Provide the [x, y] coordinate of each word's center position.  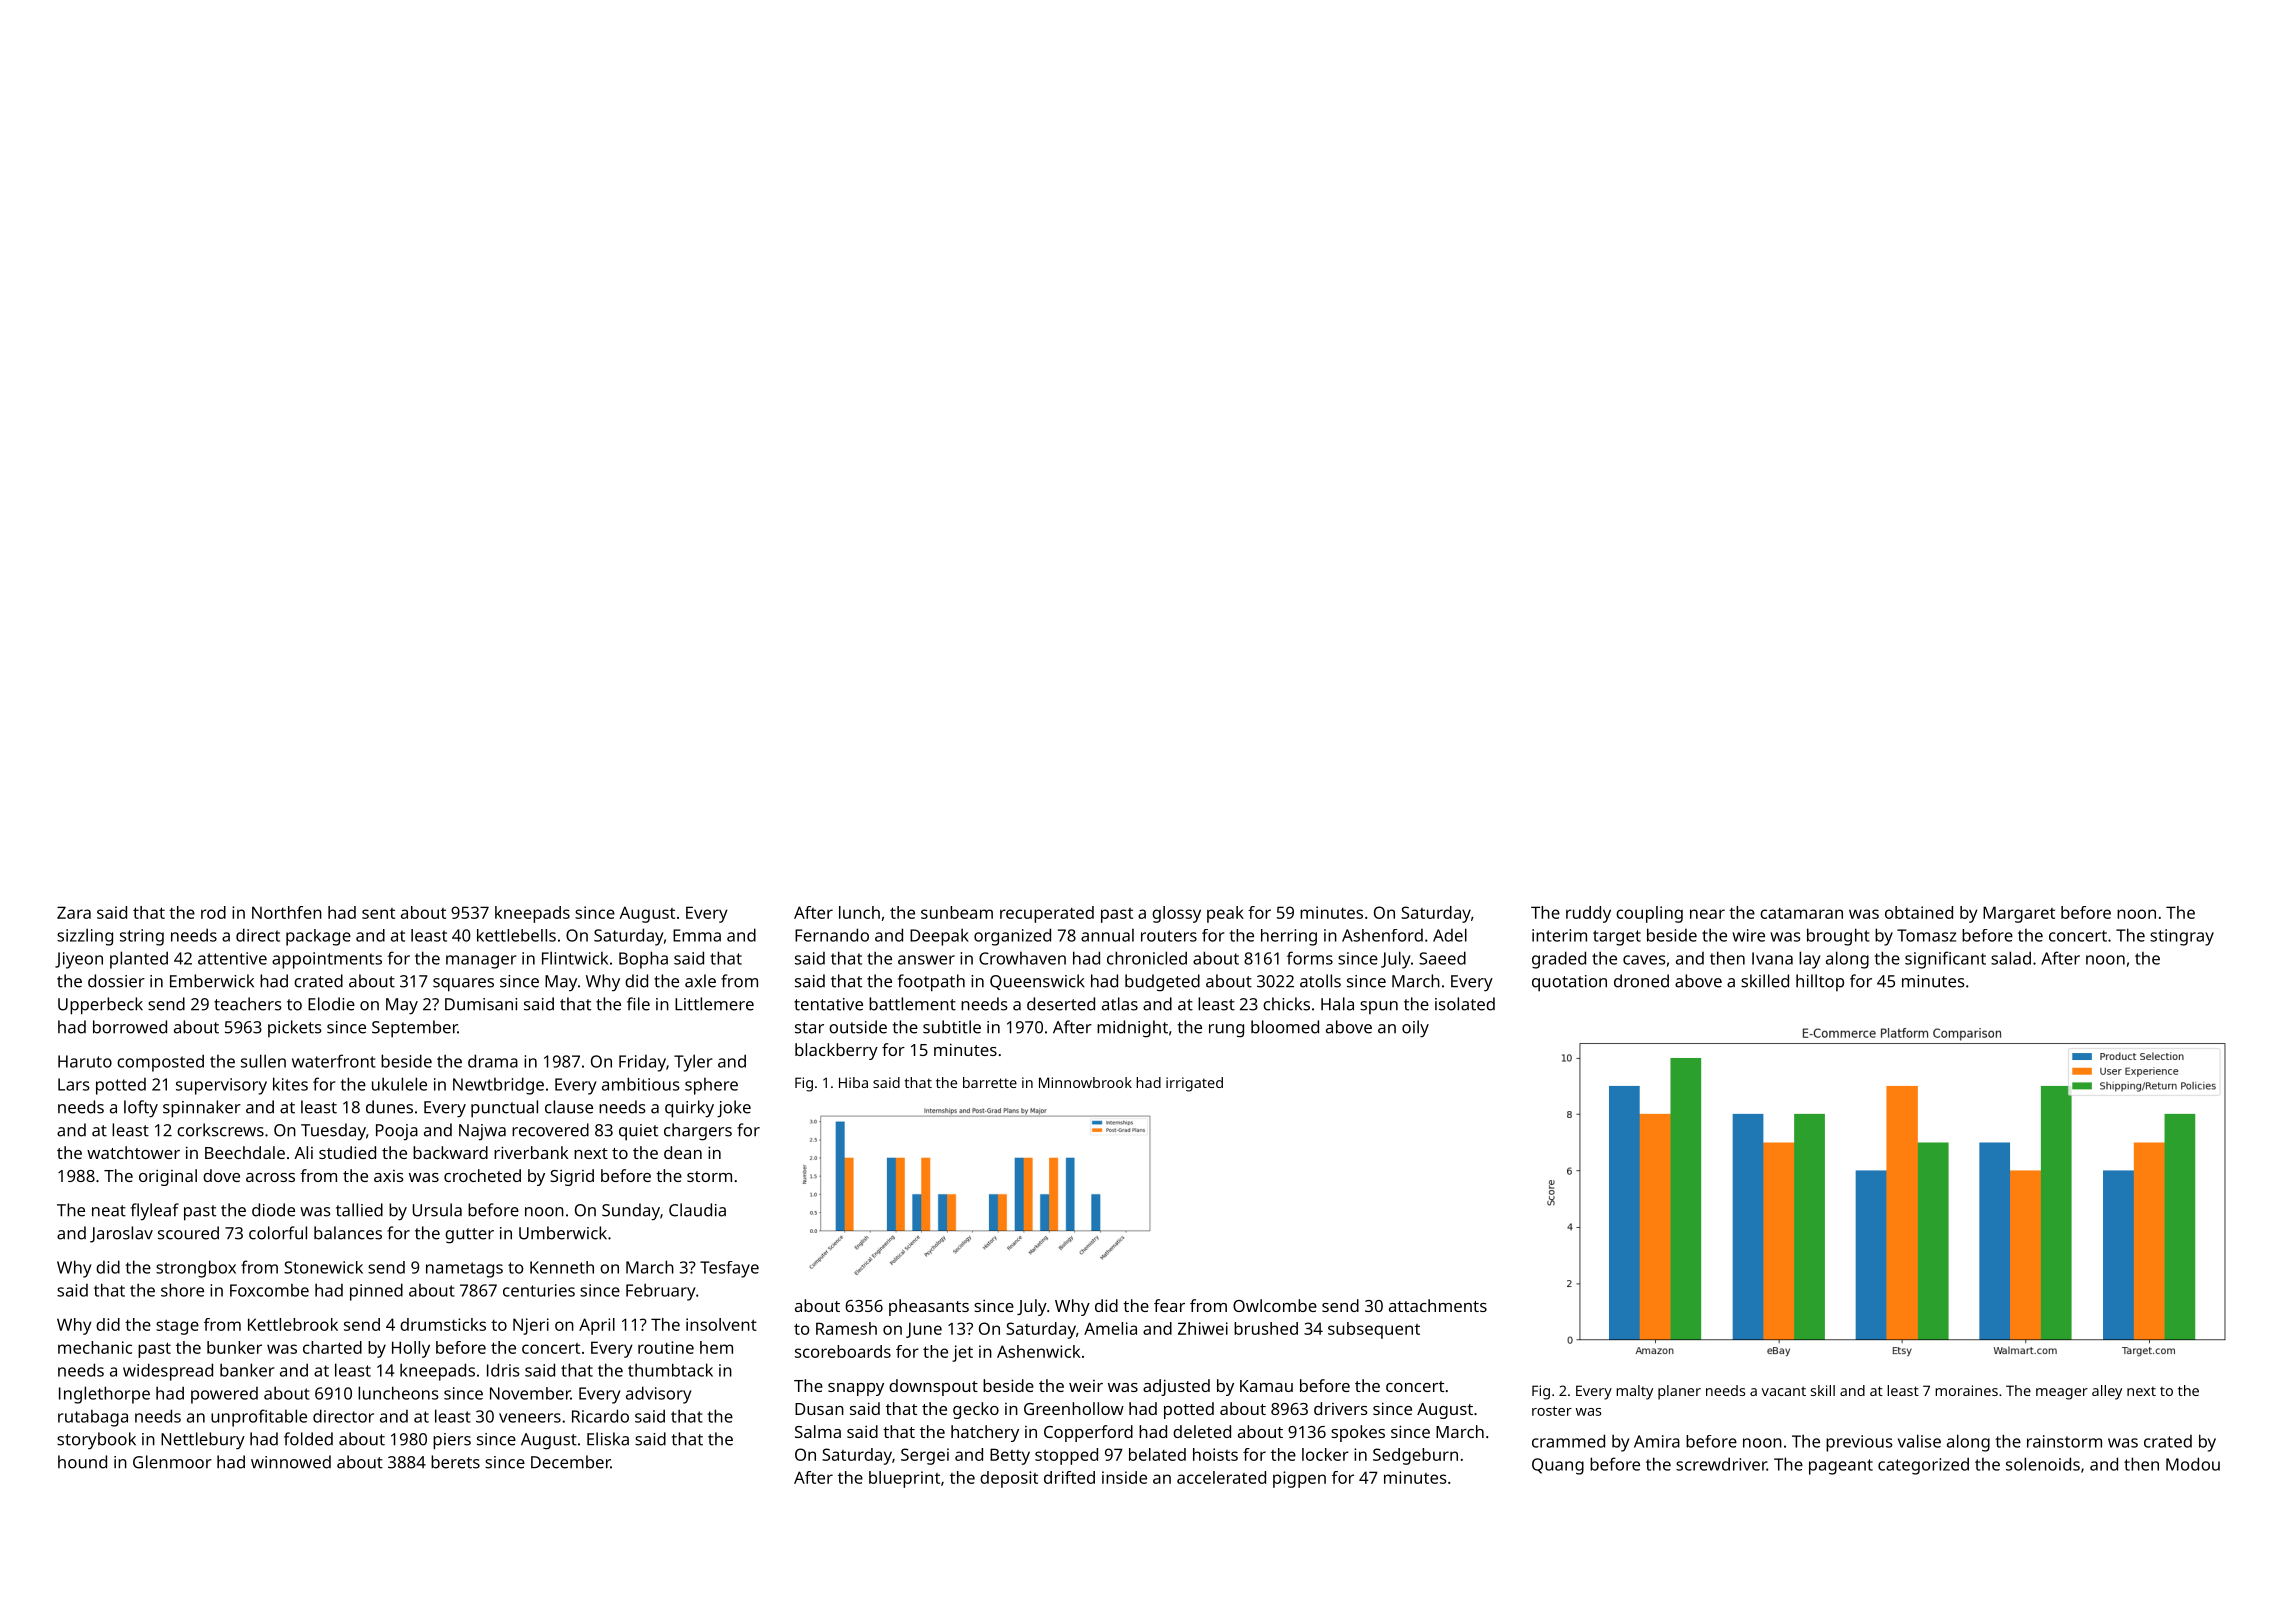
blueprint [904, 1479]
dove [221, 1175]
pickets [295, 1028]
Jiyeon [79, 960]
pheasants [929, 1307]
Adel [1450, 935]
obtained [1919, 912]
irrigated [1194, 1084]
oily [1415, 1029]
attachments [1438, 1305]
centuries [539, 1290]
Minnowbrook [1085, 1082]
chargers [698, 1132]
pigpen [1299, 1479]
